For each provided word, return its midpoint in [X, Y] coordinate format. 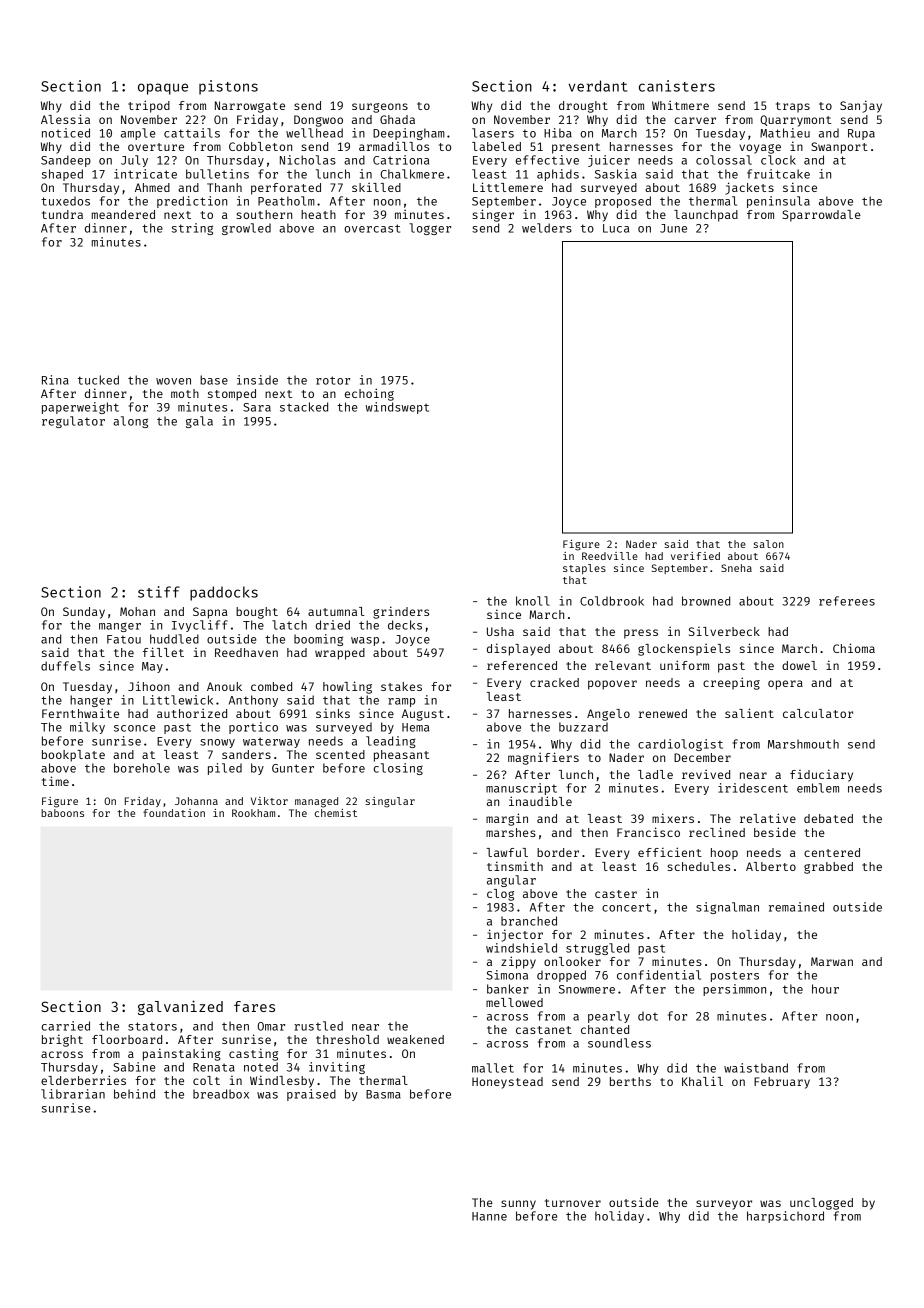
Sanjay [861, 106]
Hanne [489, 1216]
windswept [397, 408]
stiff [159, 592]
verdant [598, 86]
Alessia [65, 119]
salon [768, 544]
